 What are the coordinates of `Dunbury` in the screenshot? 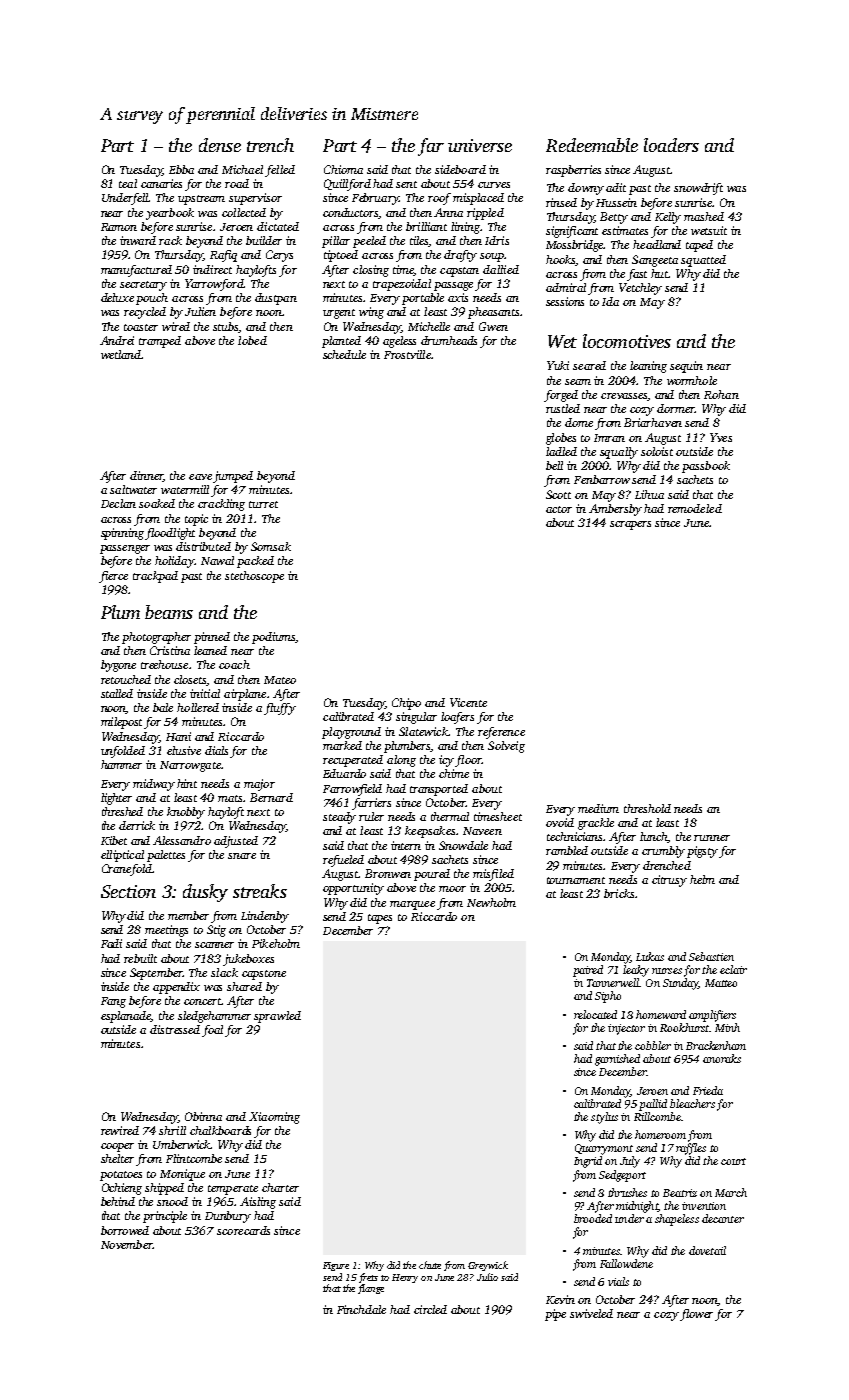 It's located at (228, 1217).
